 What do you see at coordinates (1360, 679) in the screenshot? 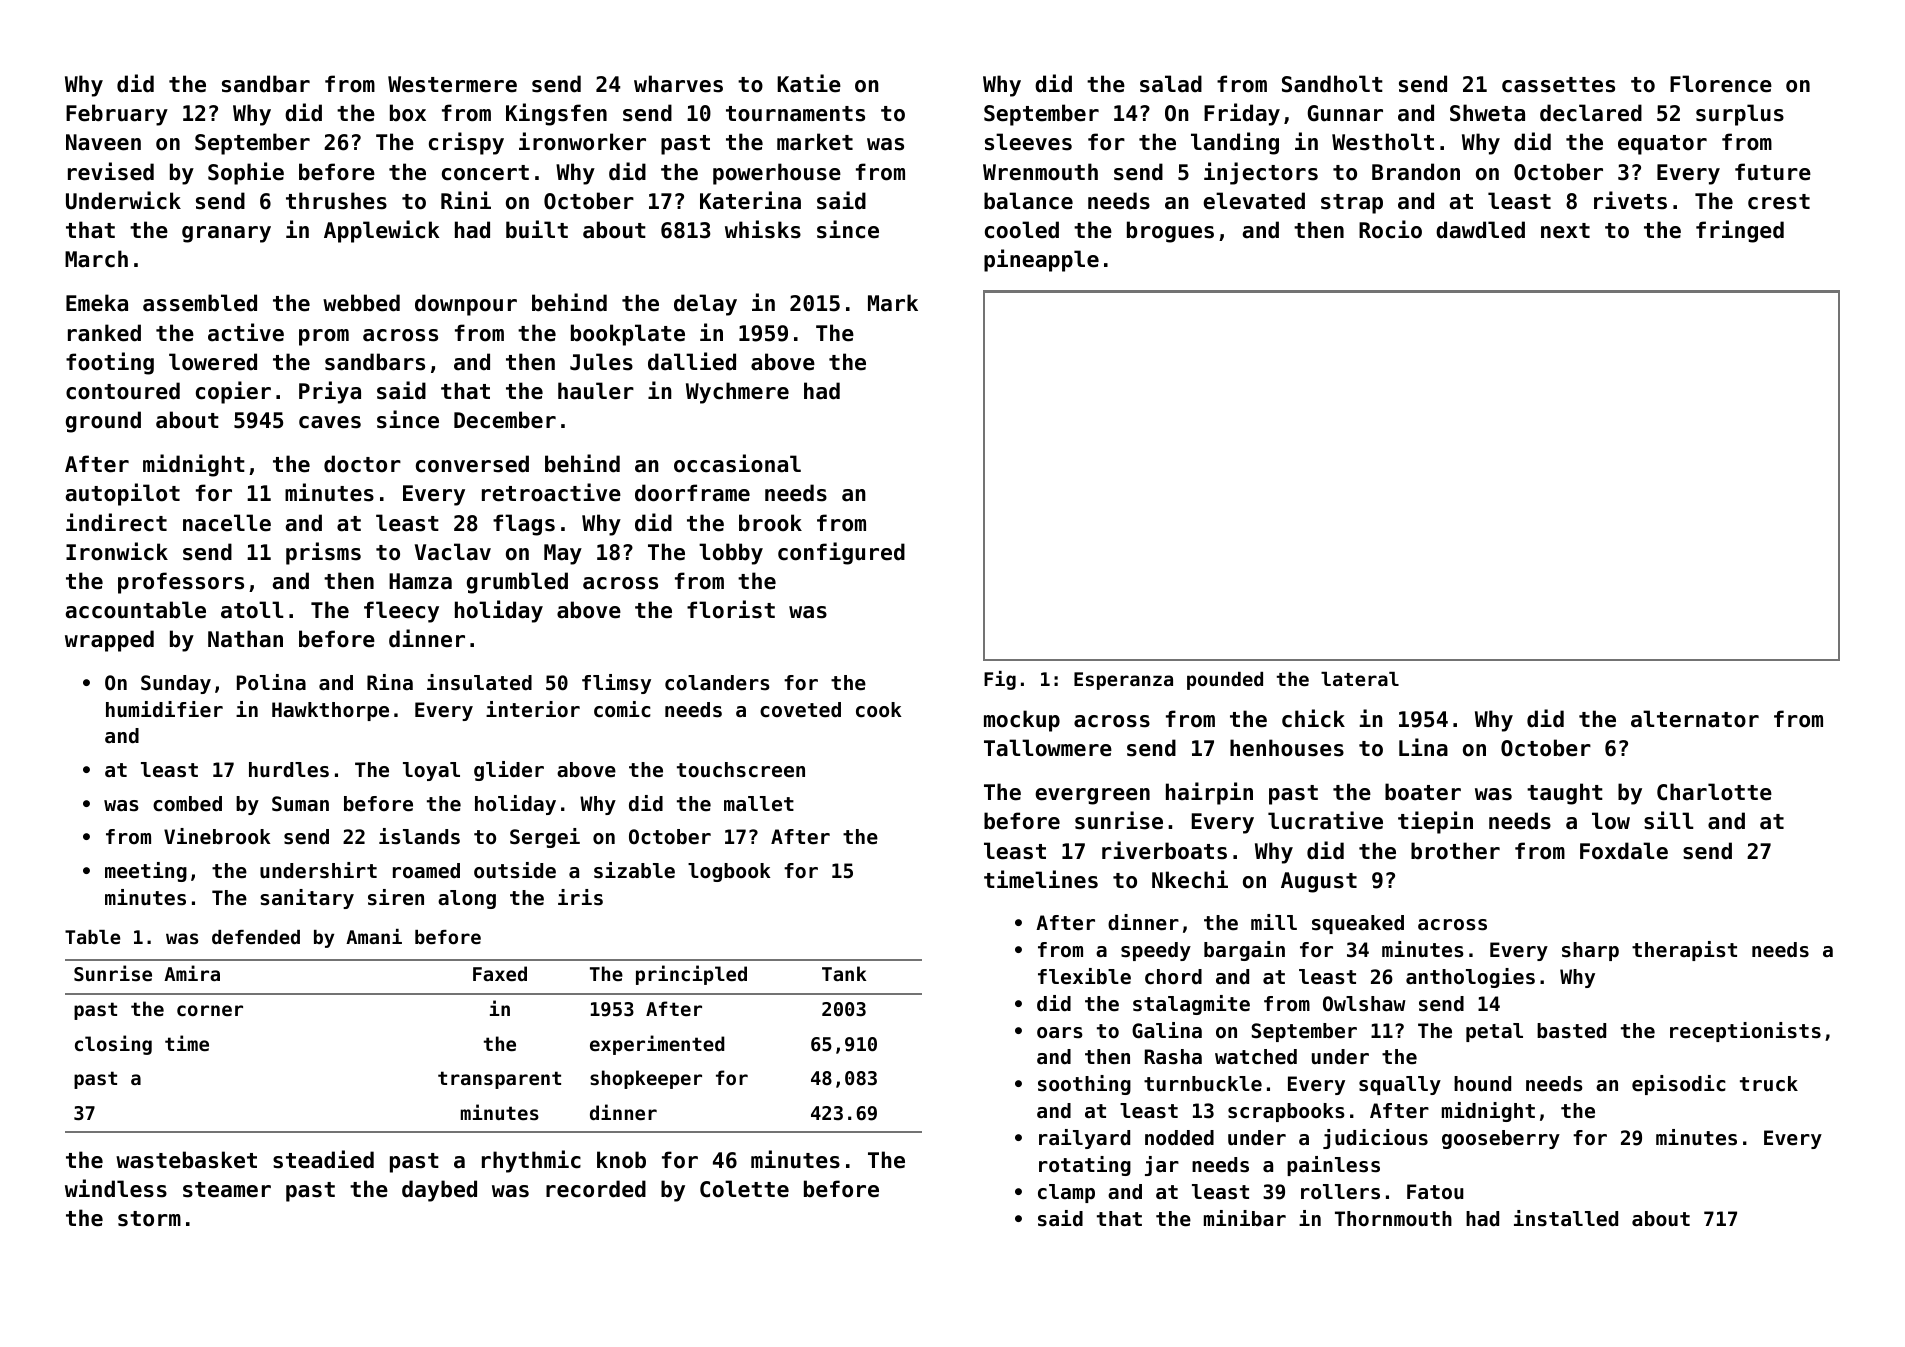
I see `lateral` at bounding box center [1360, 679].
